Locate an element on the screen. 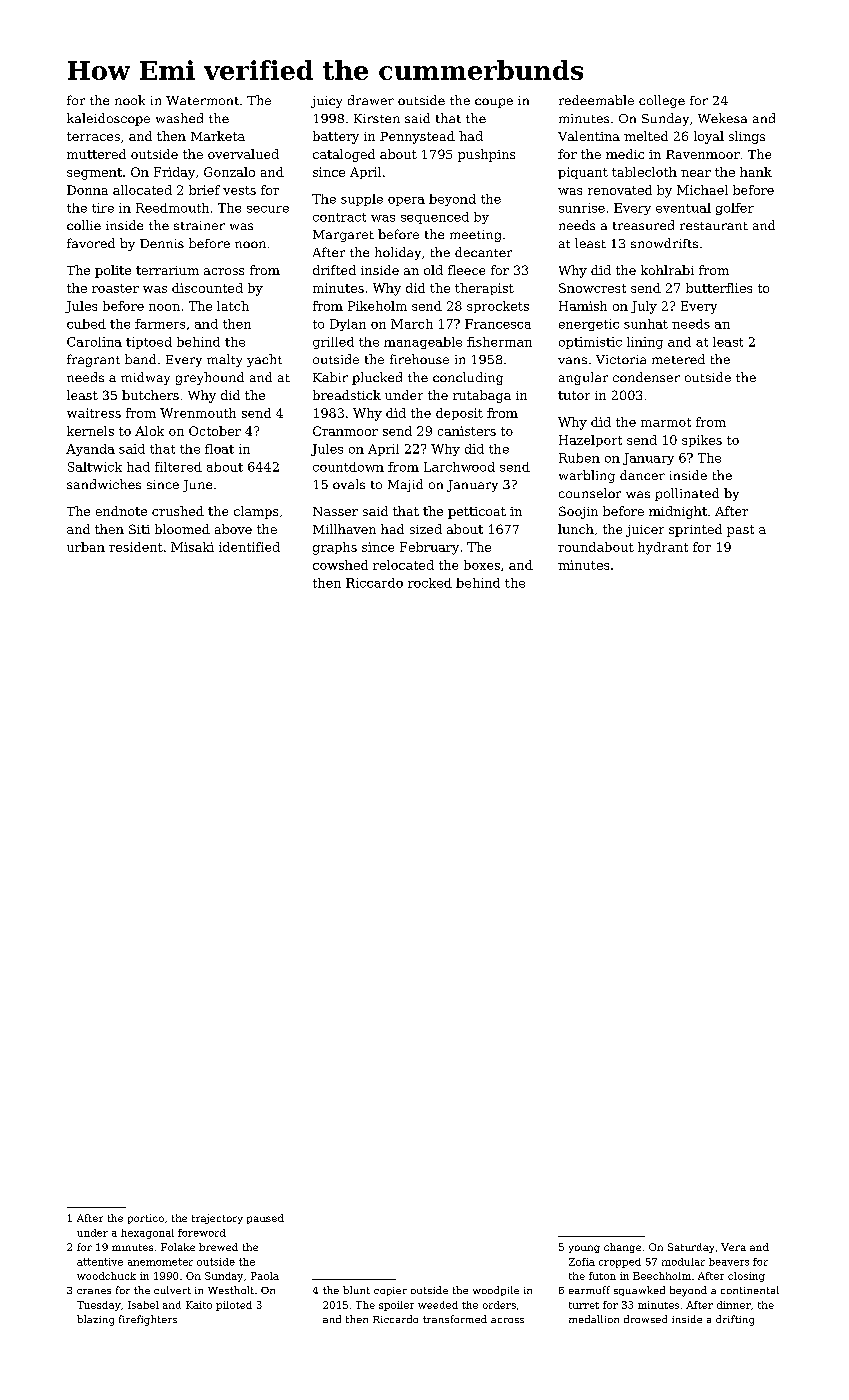 The image size is (849, 1400). sunrise is located at coordinates (582, 208).
